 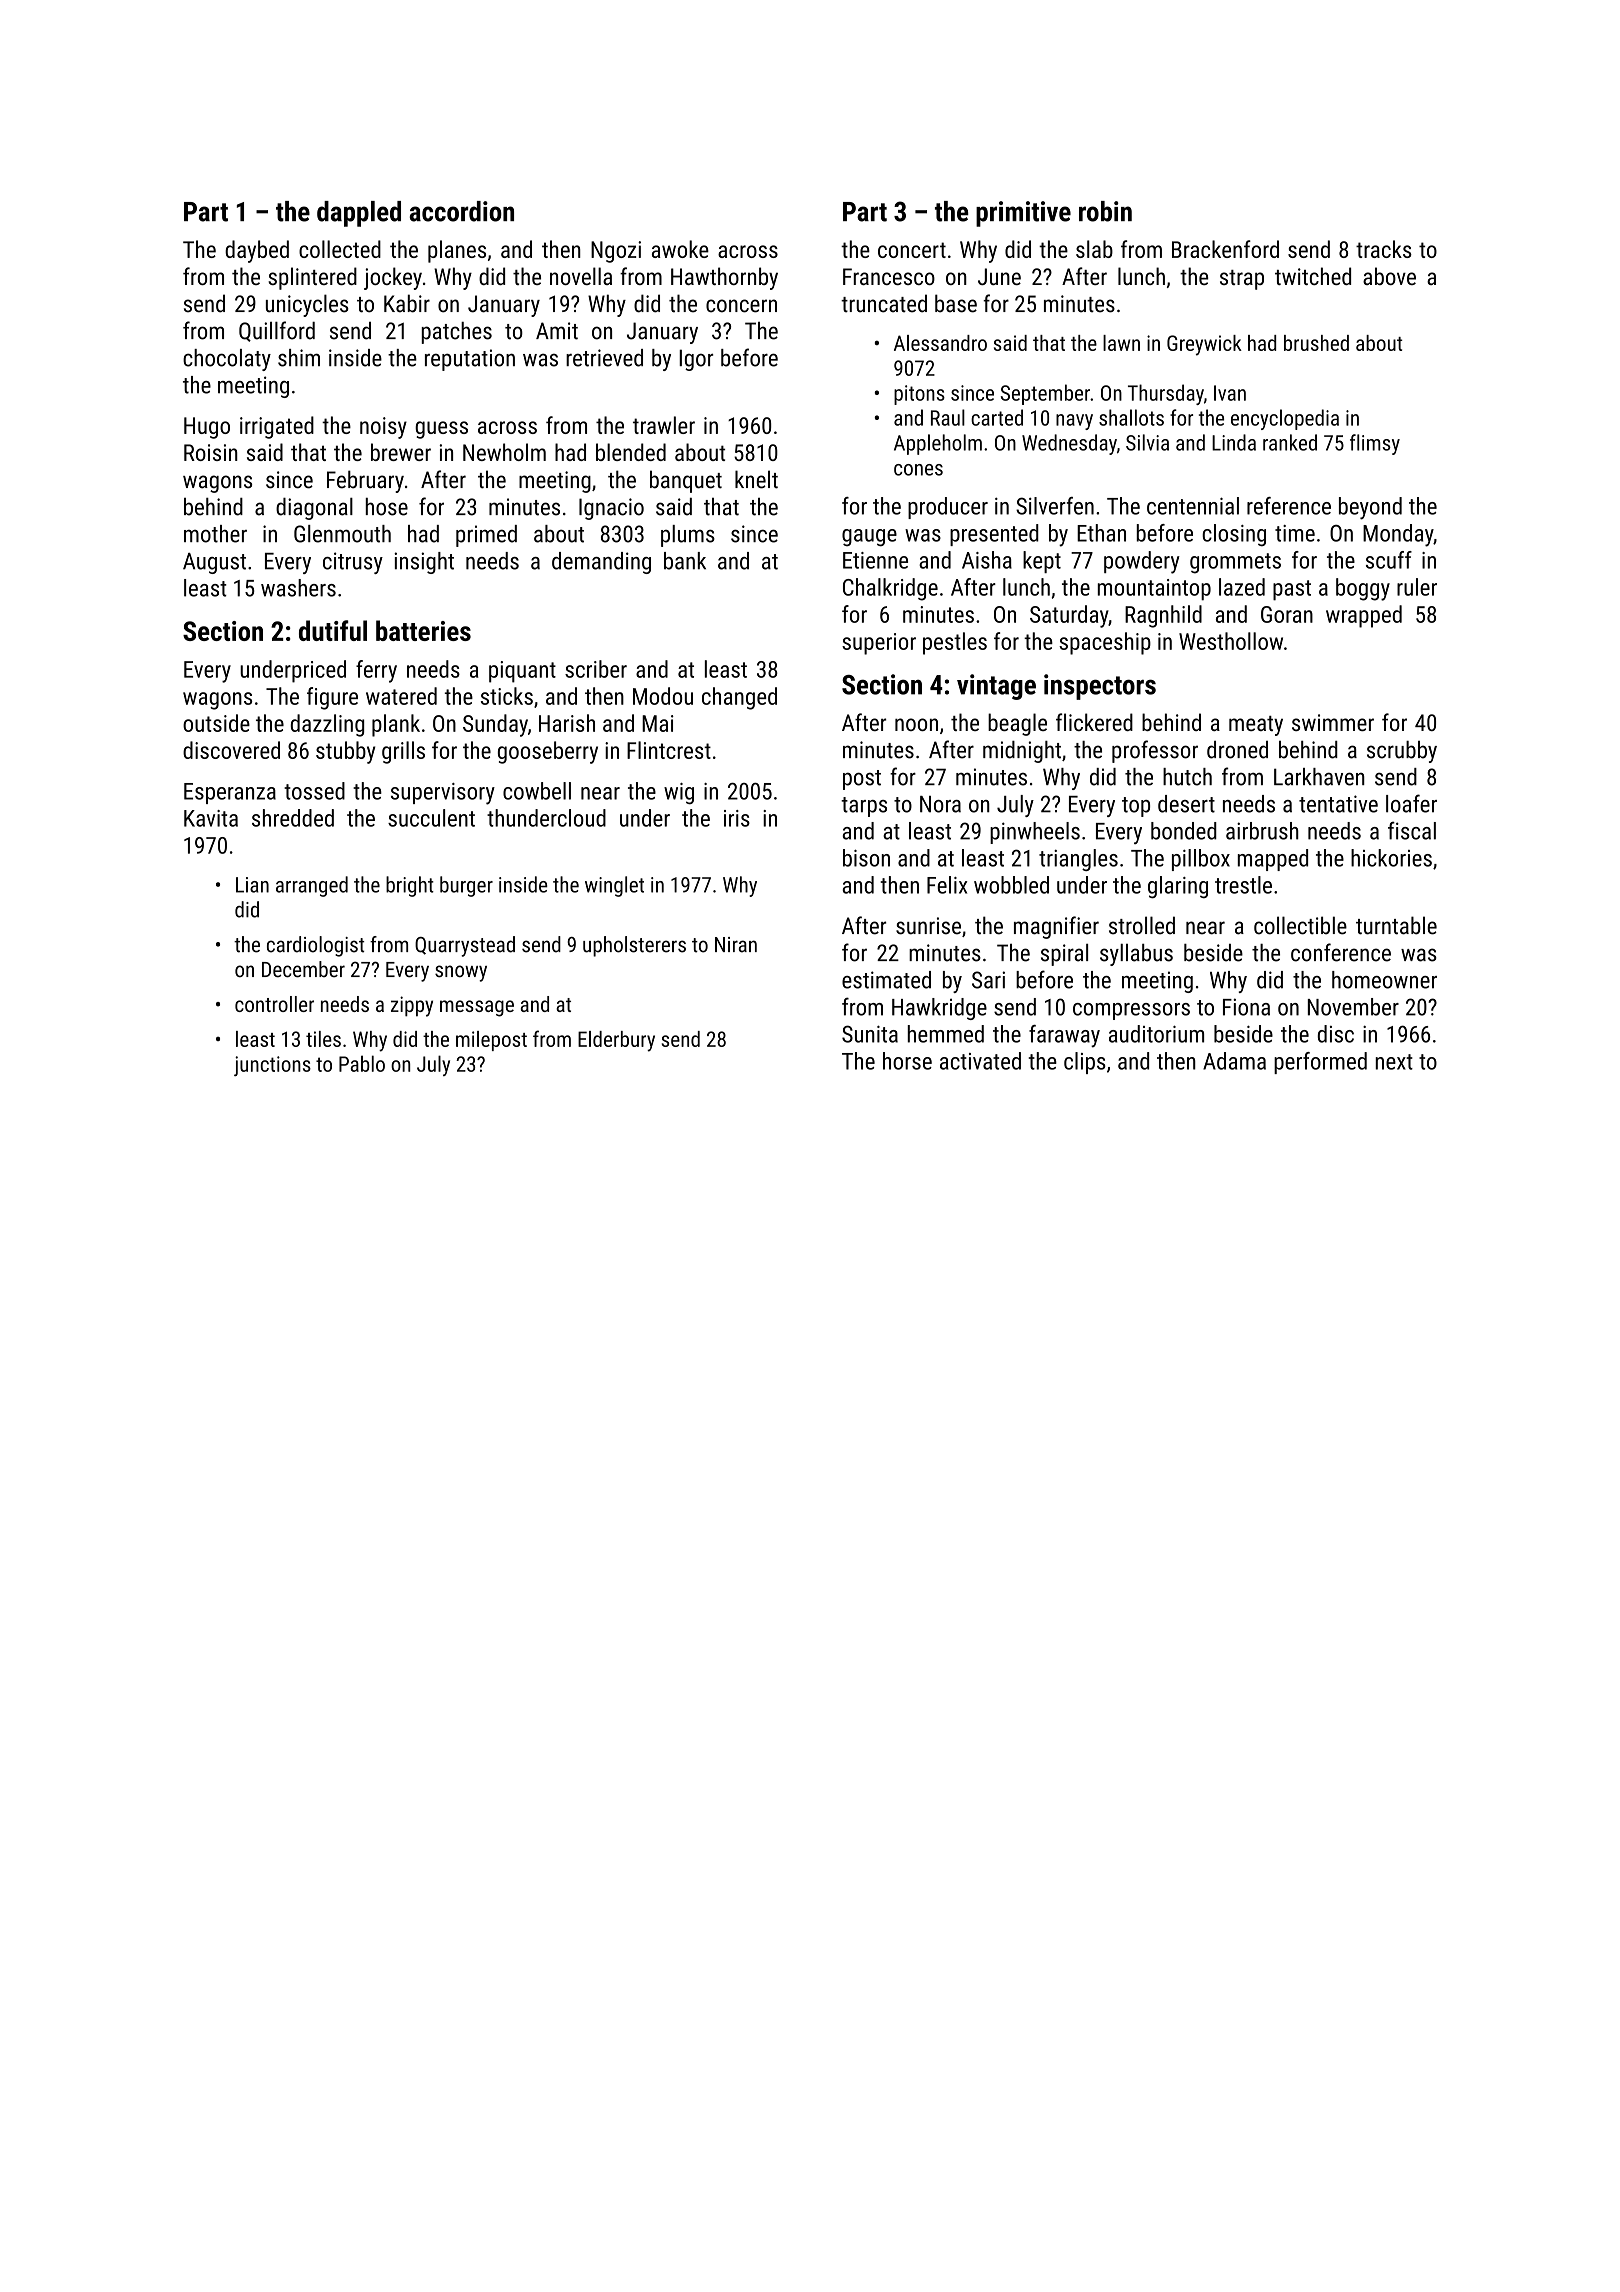 What do you see at coordinates (1105, 211) in the image?
I see `robin` at bounding box center [1105, 211].
